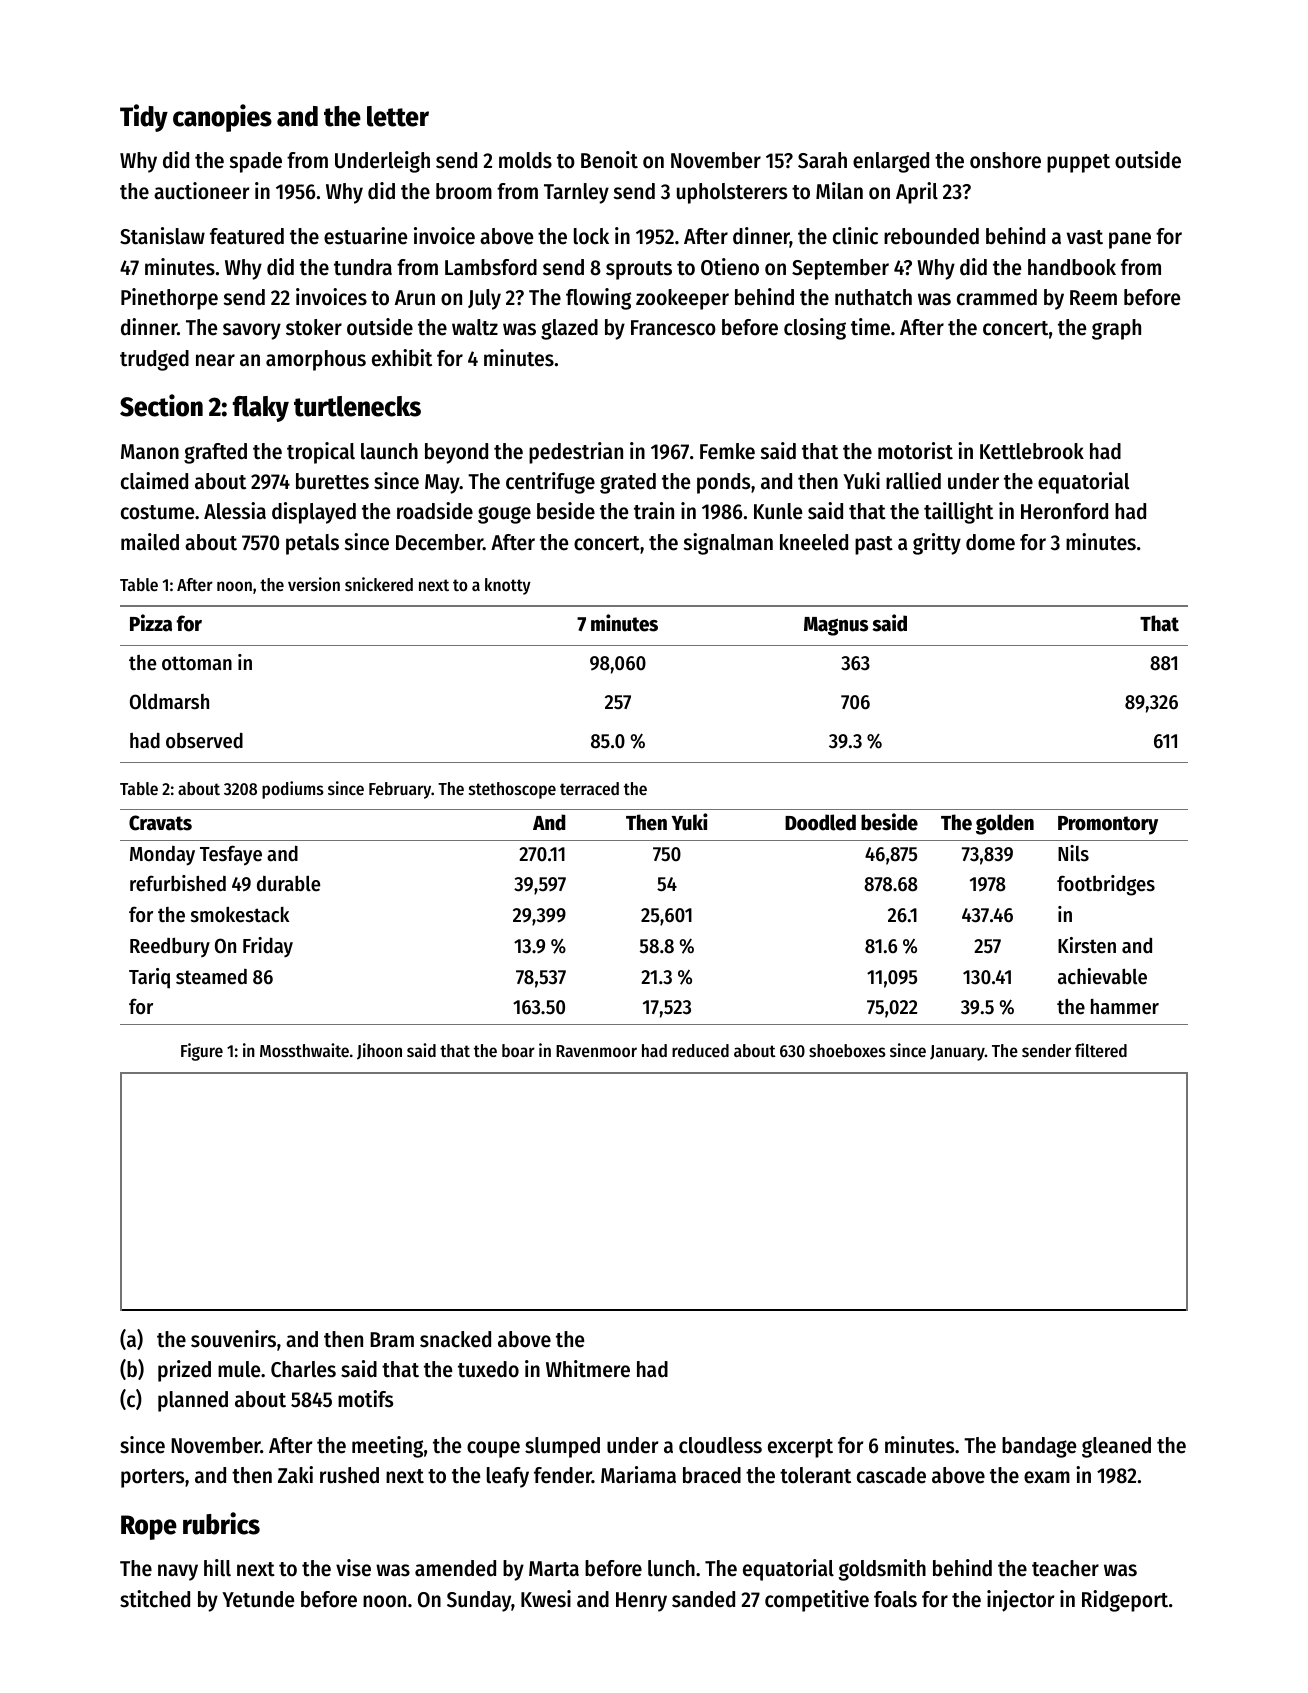 The height and width of the screenshot is (1693, 1308). What do you see at coordinates (398, 116) in the screenshot?
I see `letter` at bounding box center [398, 116].
